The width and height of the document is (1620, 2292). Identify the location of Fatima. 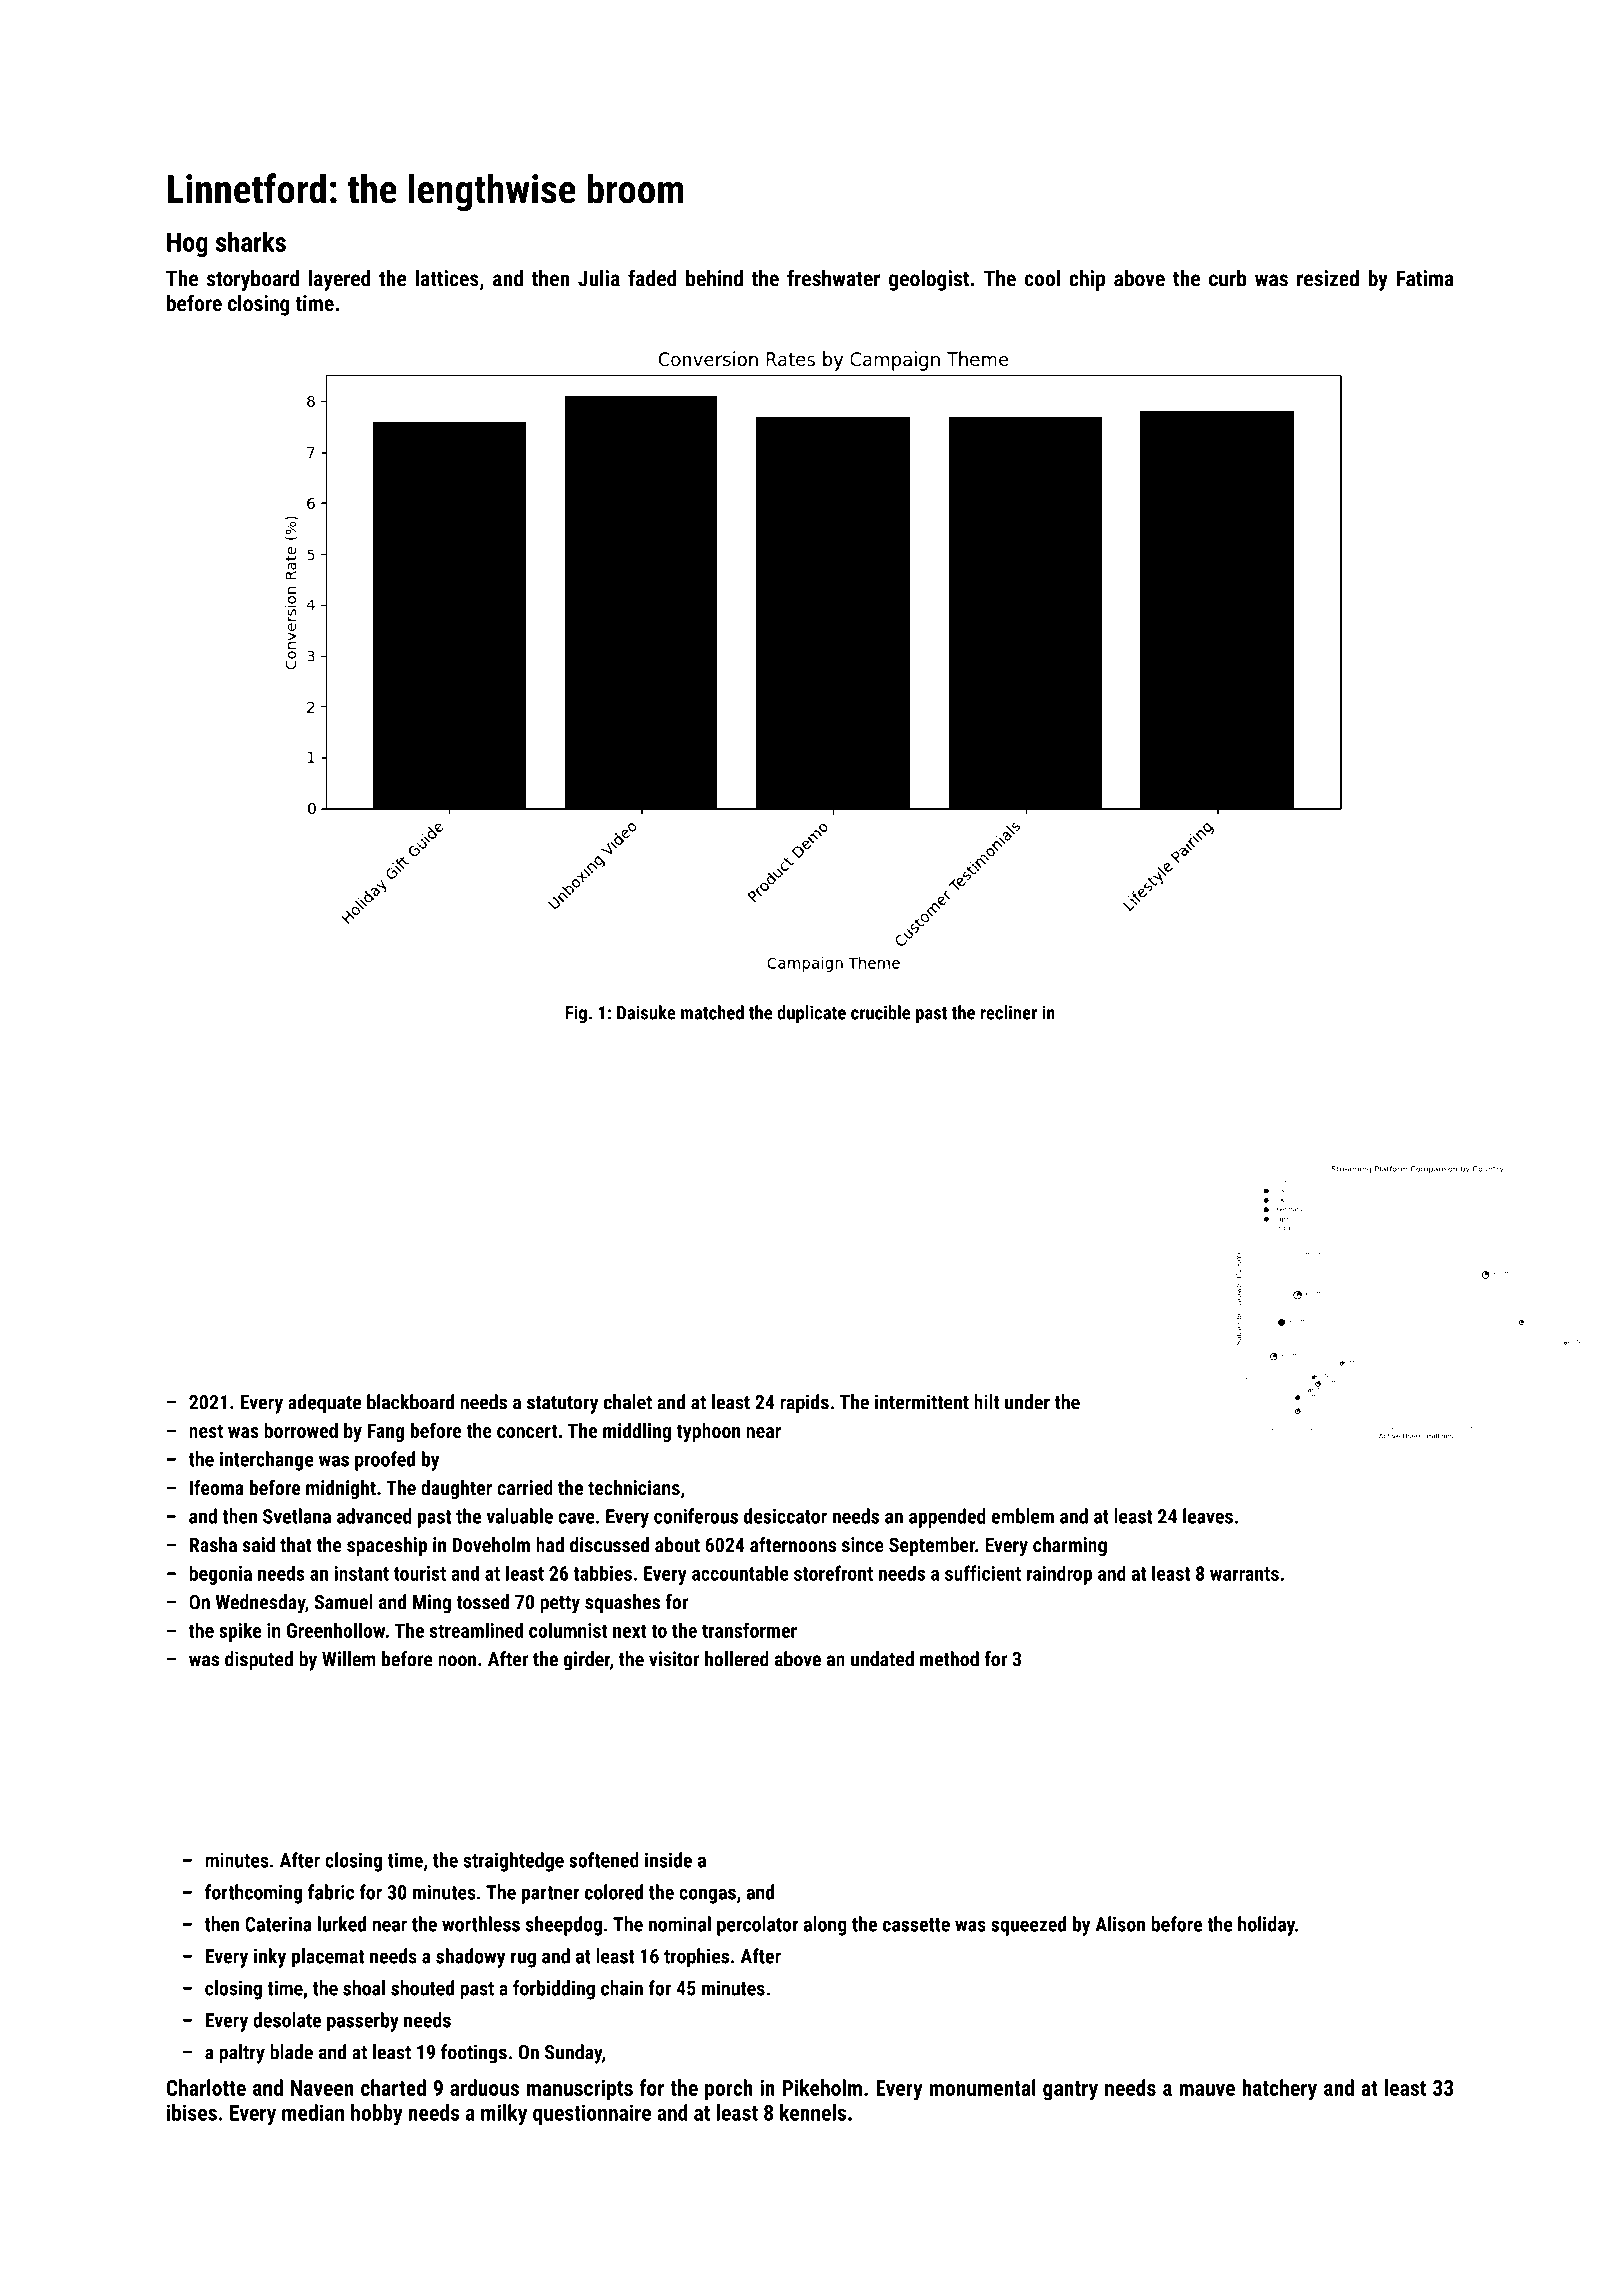
(1425, 278).
